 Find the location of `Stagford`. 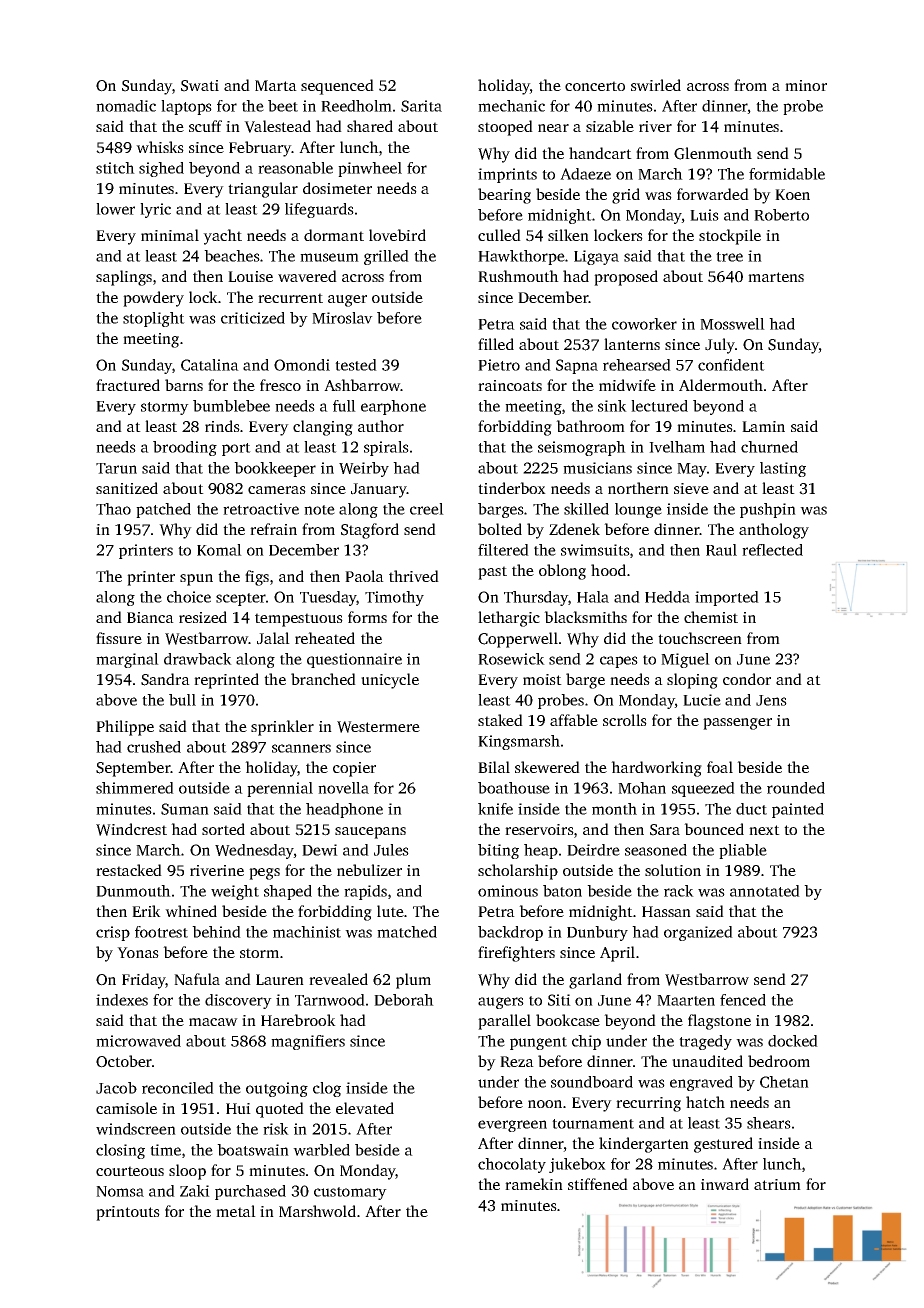

Stagford is located at coordinates (370, 531).
